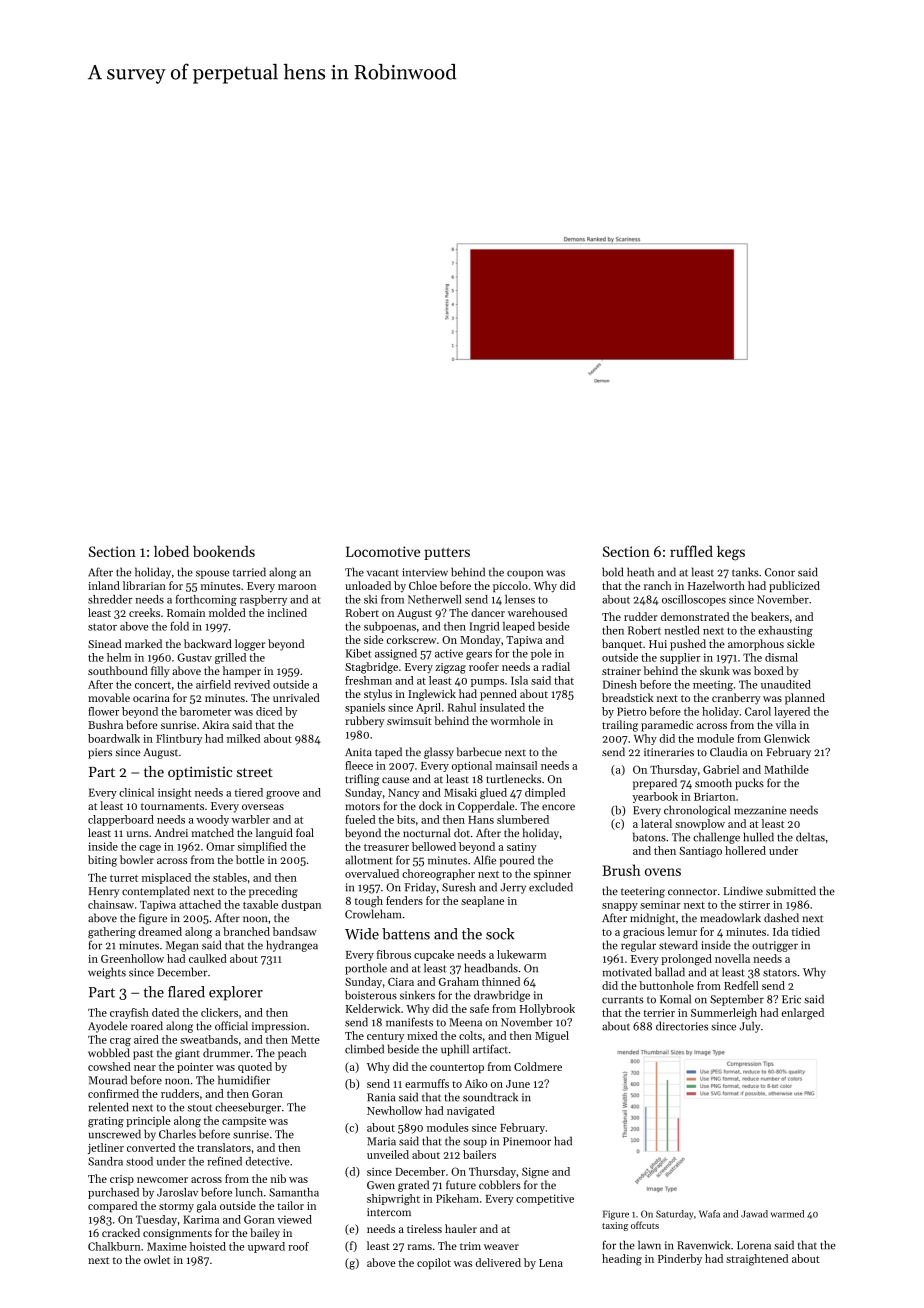  Describe the element at coordinates (682, 1026) in the image. I see `directories` at that location.
